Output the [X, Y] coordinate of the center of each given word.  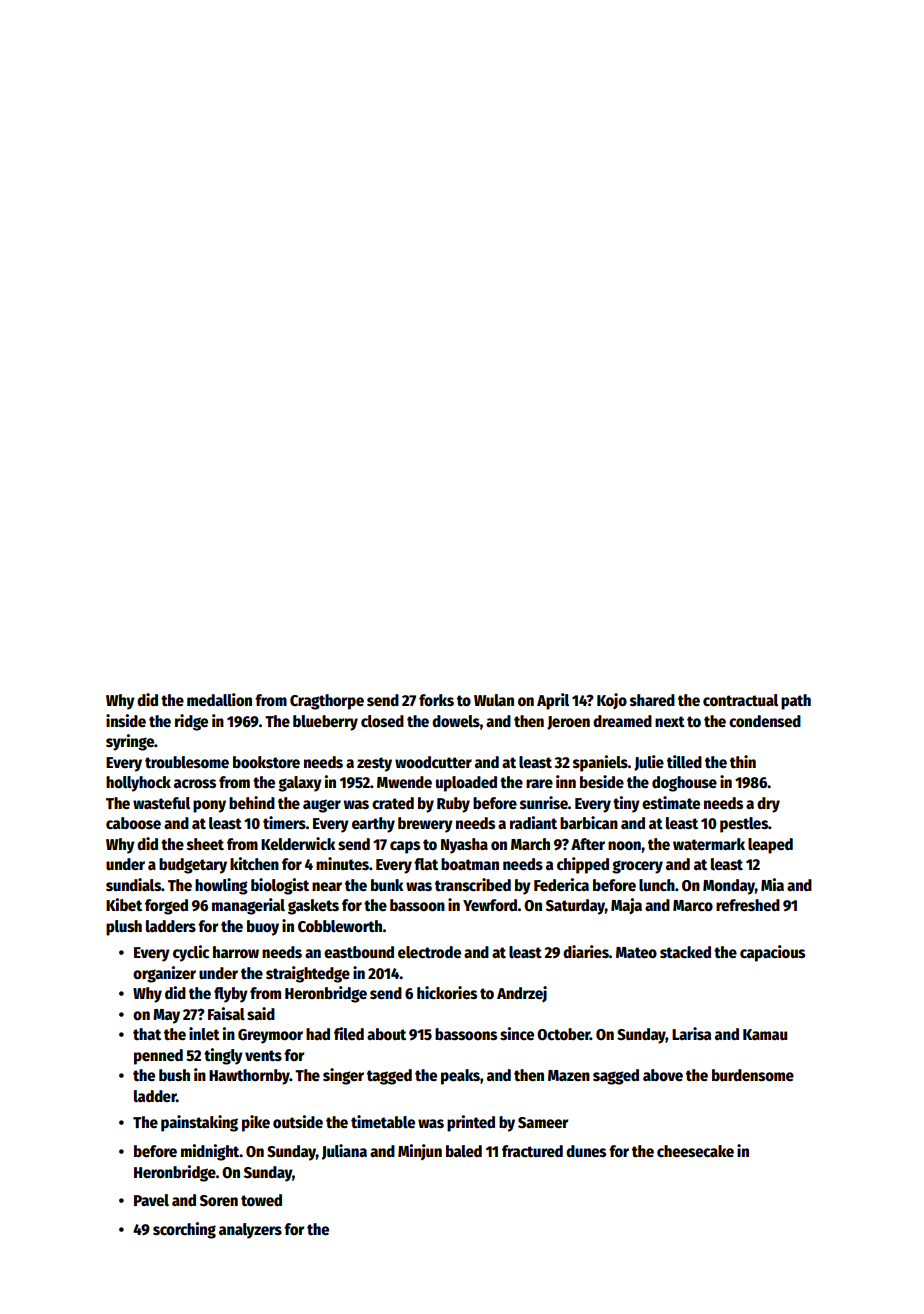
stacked [685, 952]
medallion [219, 699]
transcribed [473, 885]
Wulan [494, 700]
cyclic [191, 953]
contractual [740, 700]
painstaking [199, 1123]
